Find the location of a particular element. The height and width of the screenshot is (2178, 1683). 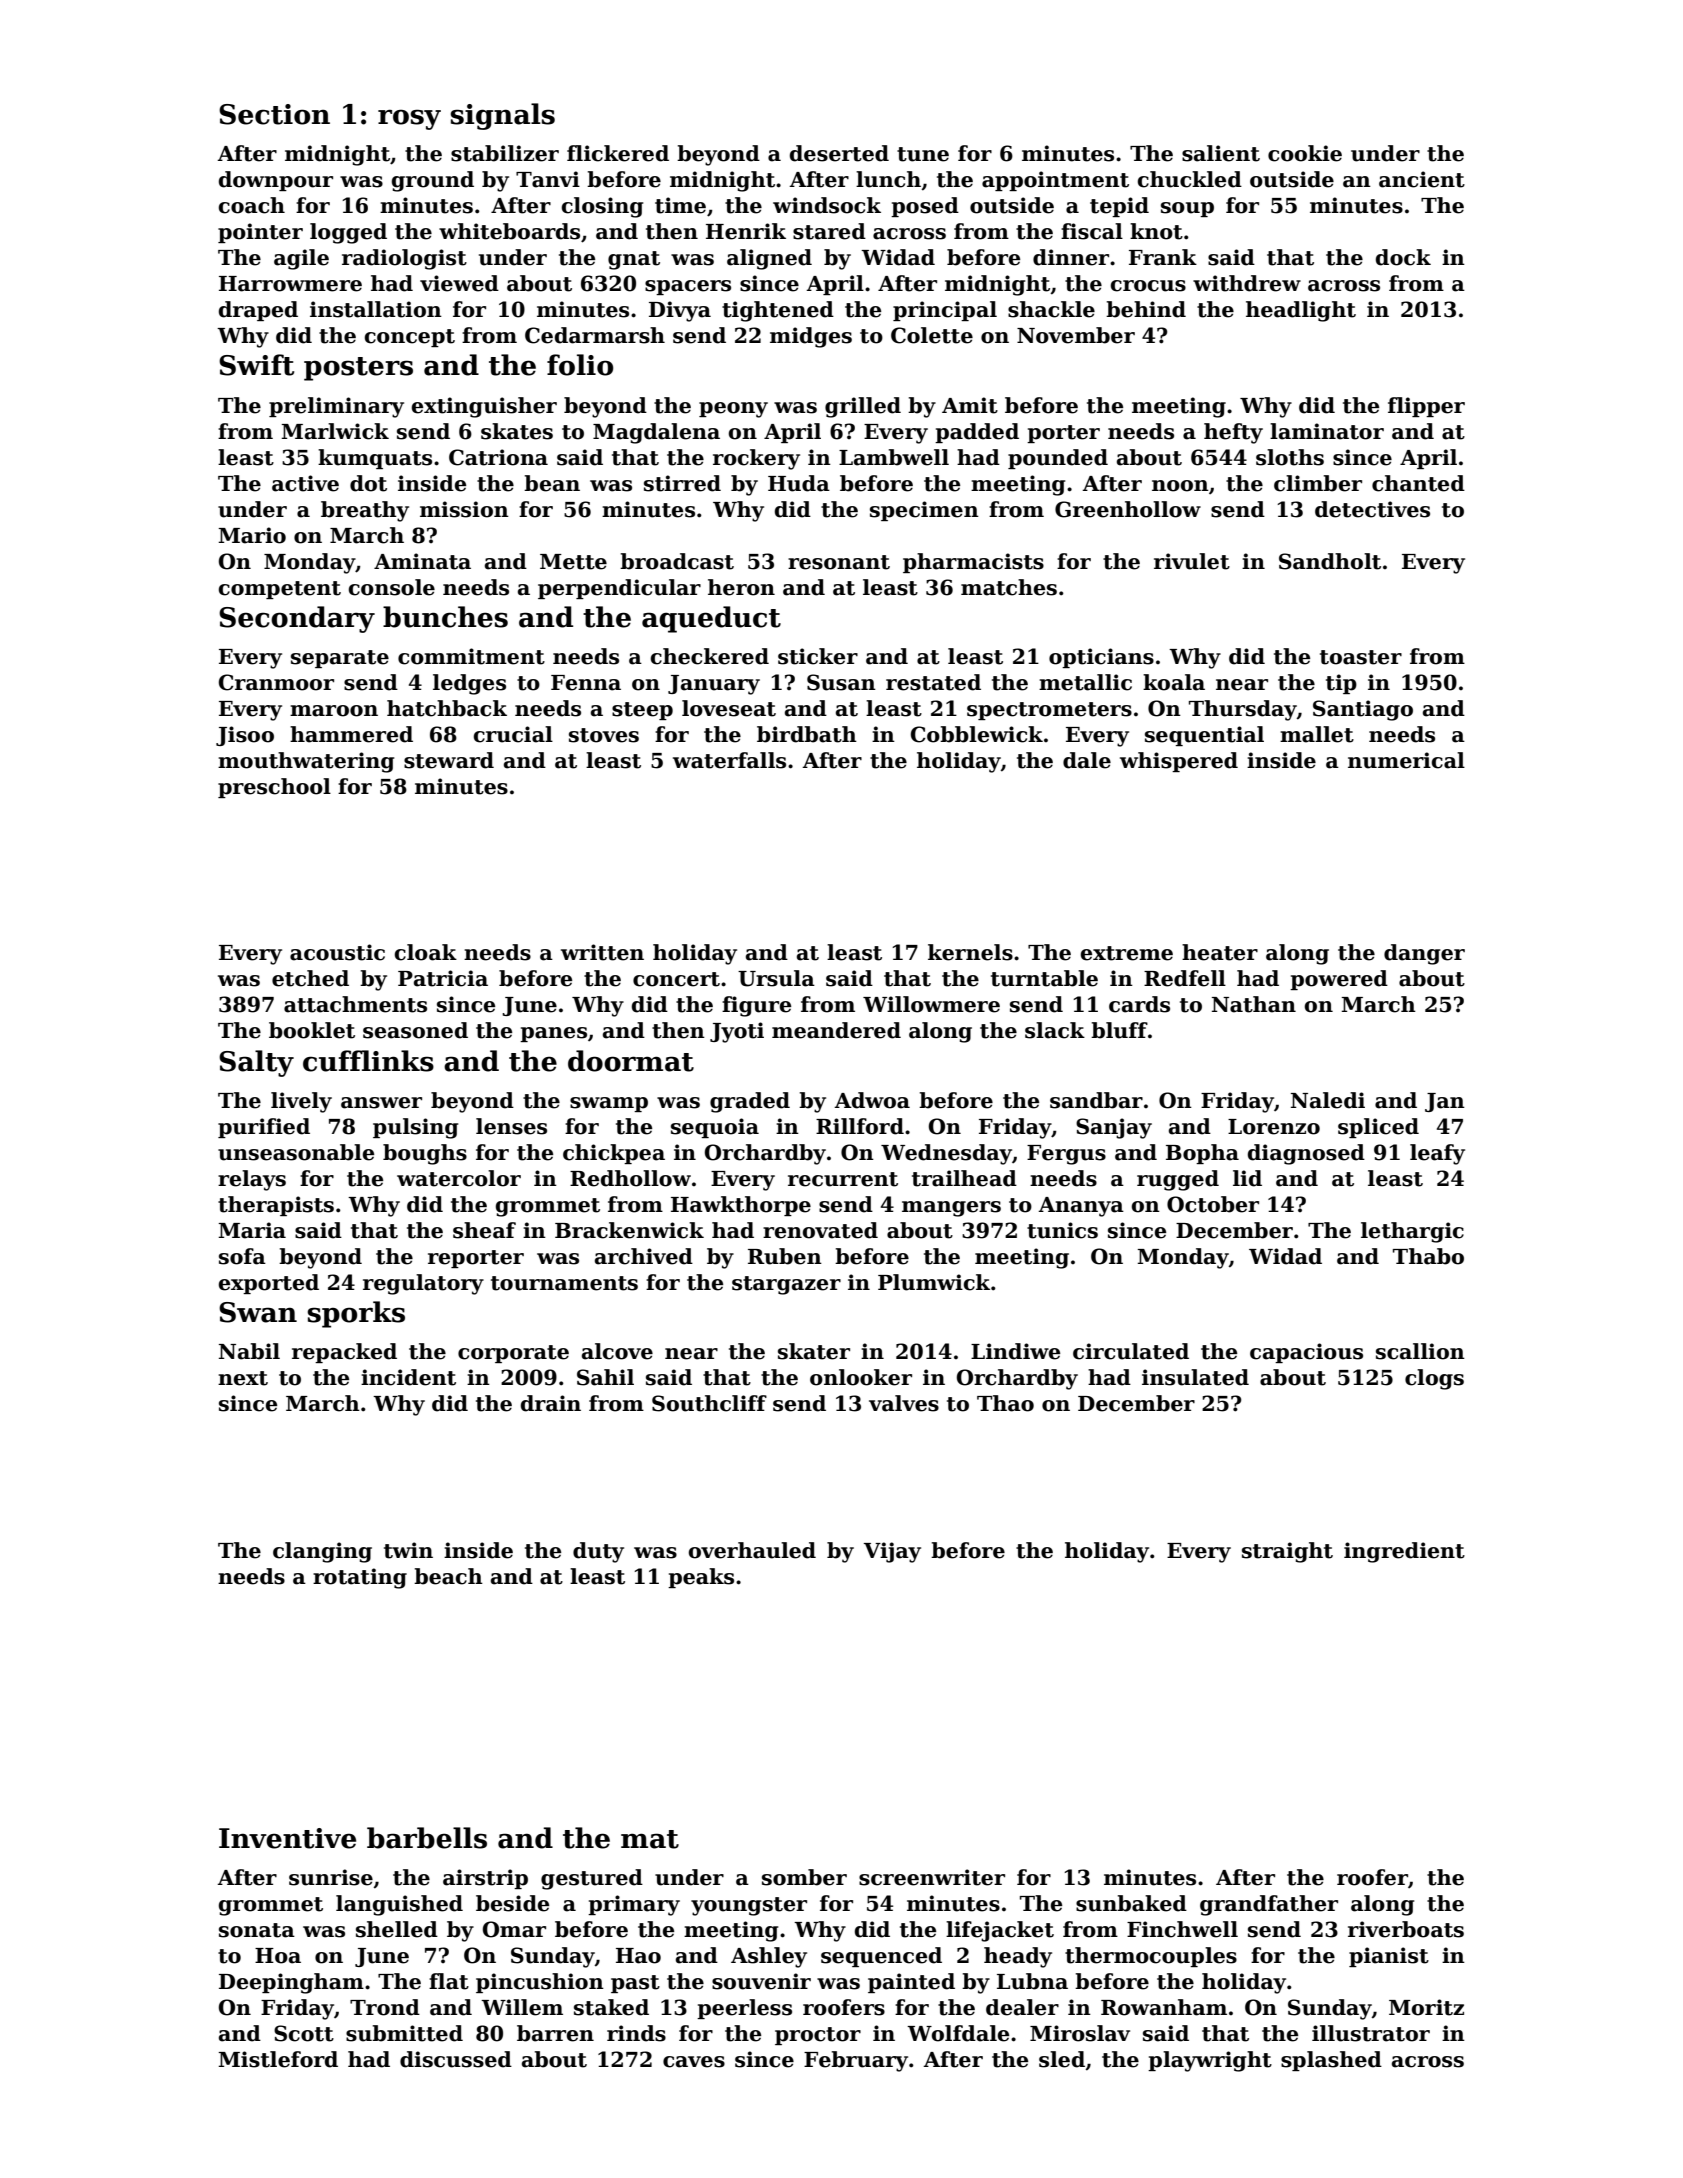

Section is located at coordinates (274, 114).
